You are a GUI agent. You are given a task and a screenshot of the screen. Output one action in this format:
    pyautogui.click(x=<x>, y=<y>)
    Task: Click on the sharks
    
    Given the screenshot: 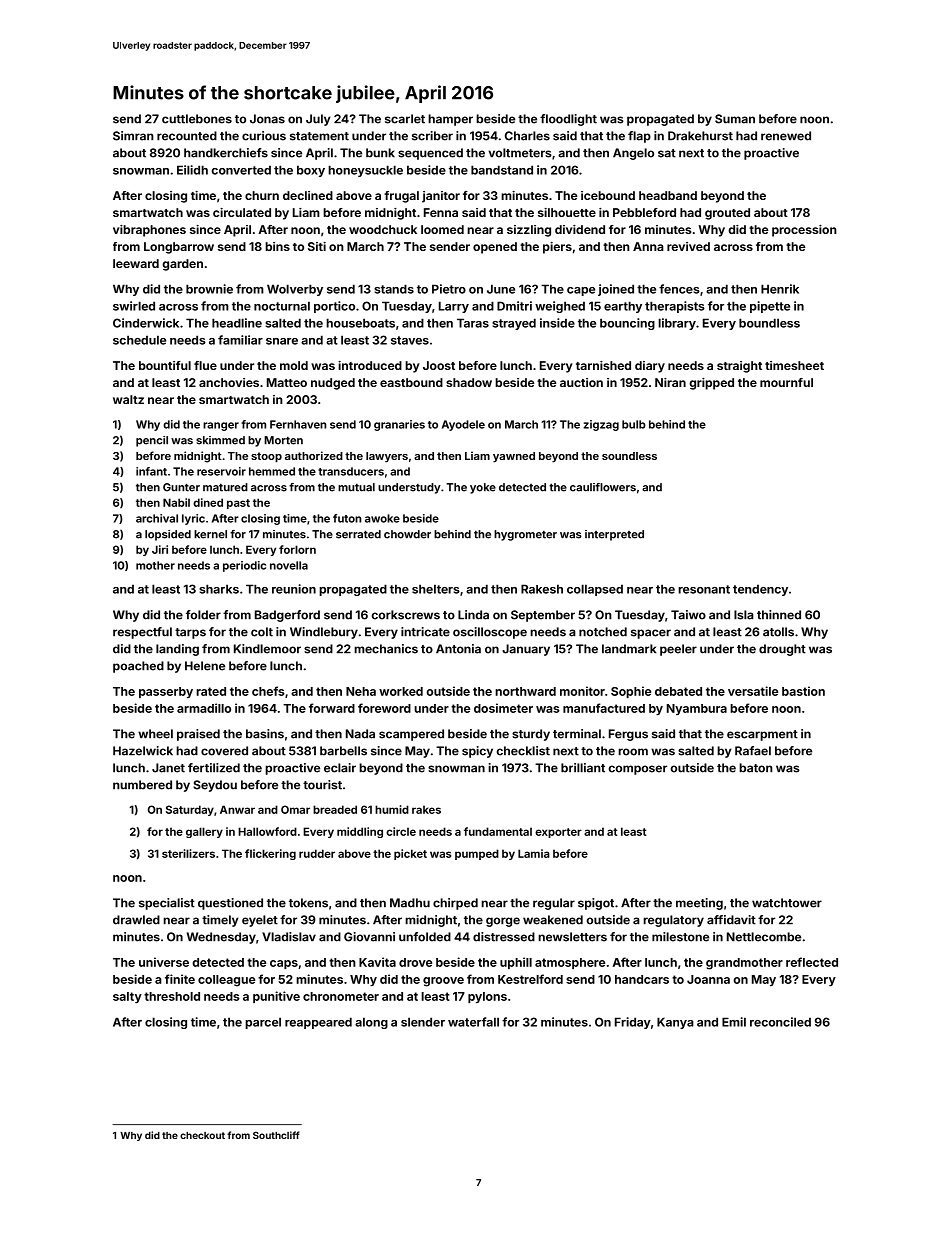 What is the action you would take?
    pyautogui.click(x=219, y=589)
